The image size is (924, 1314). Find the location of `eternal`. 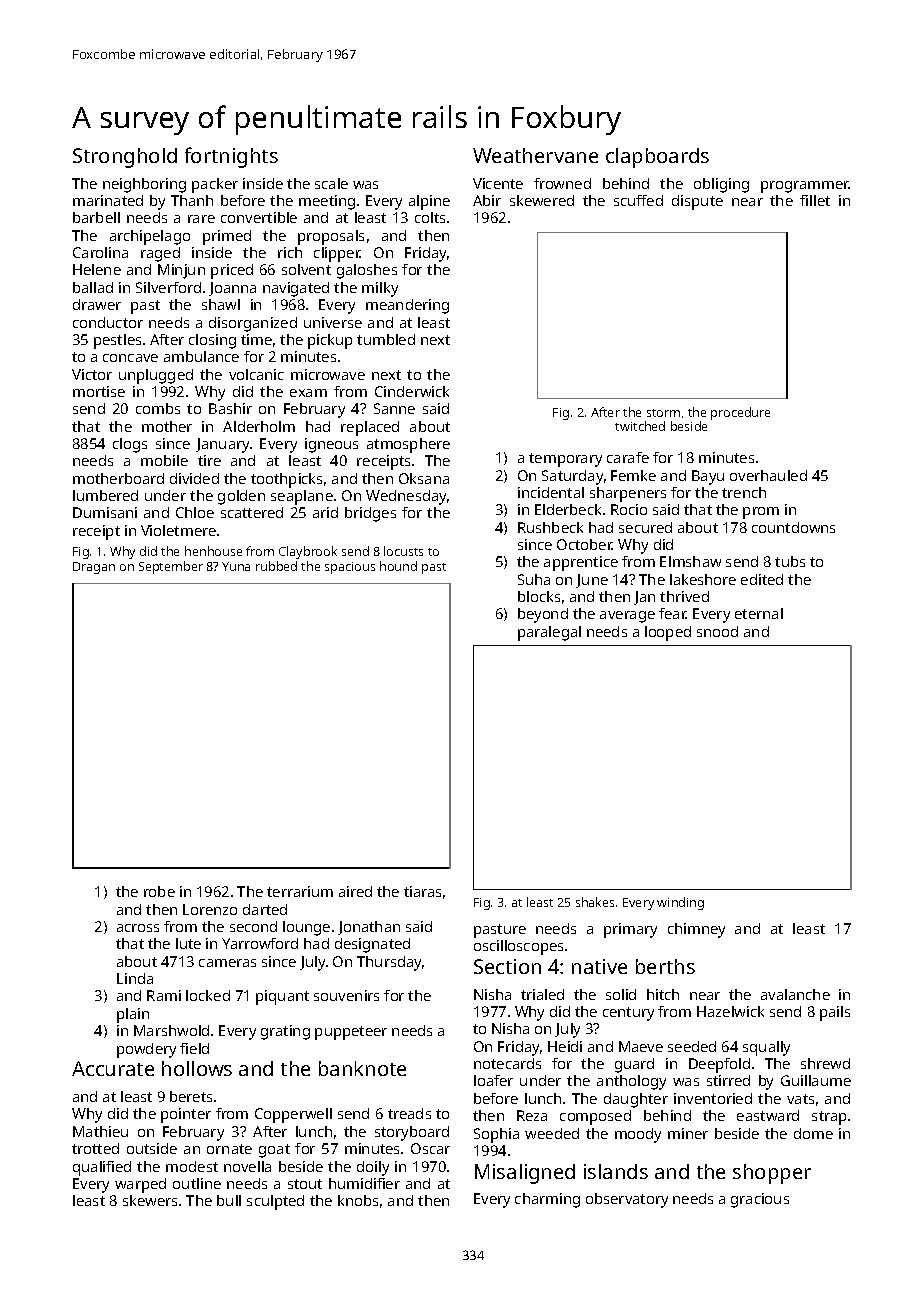

eternal is located at coordinates (759, 613).
